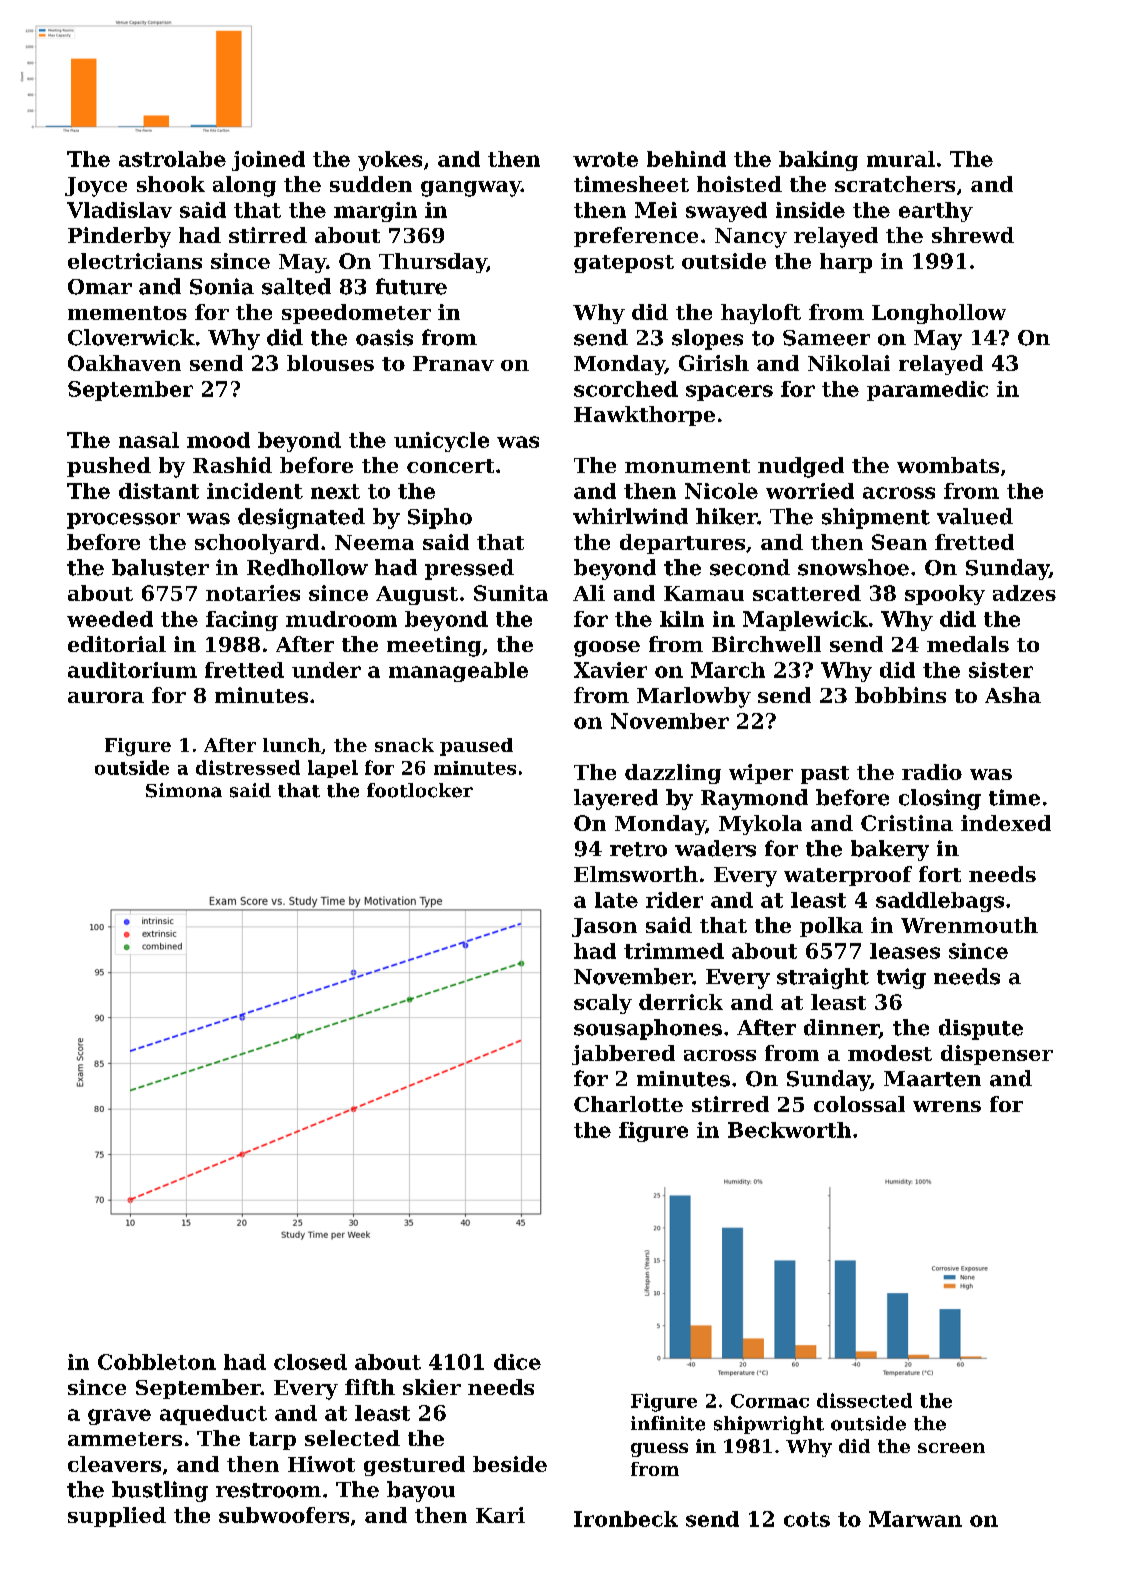  What do you see at coordinates (947, 1106) in the image?
I see `wrens` at bounding box center [947, 1106].
